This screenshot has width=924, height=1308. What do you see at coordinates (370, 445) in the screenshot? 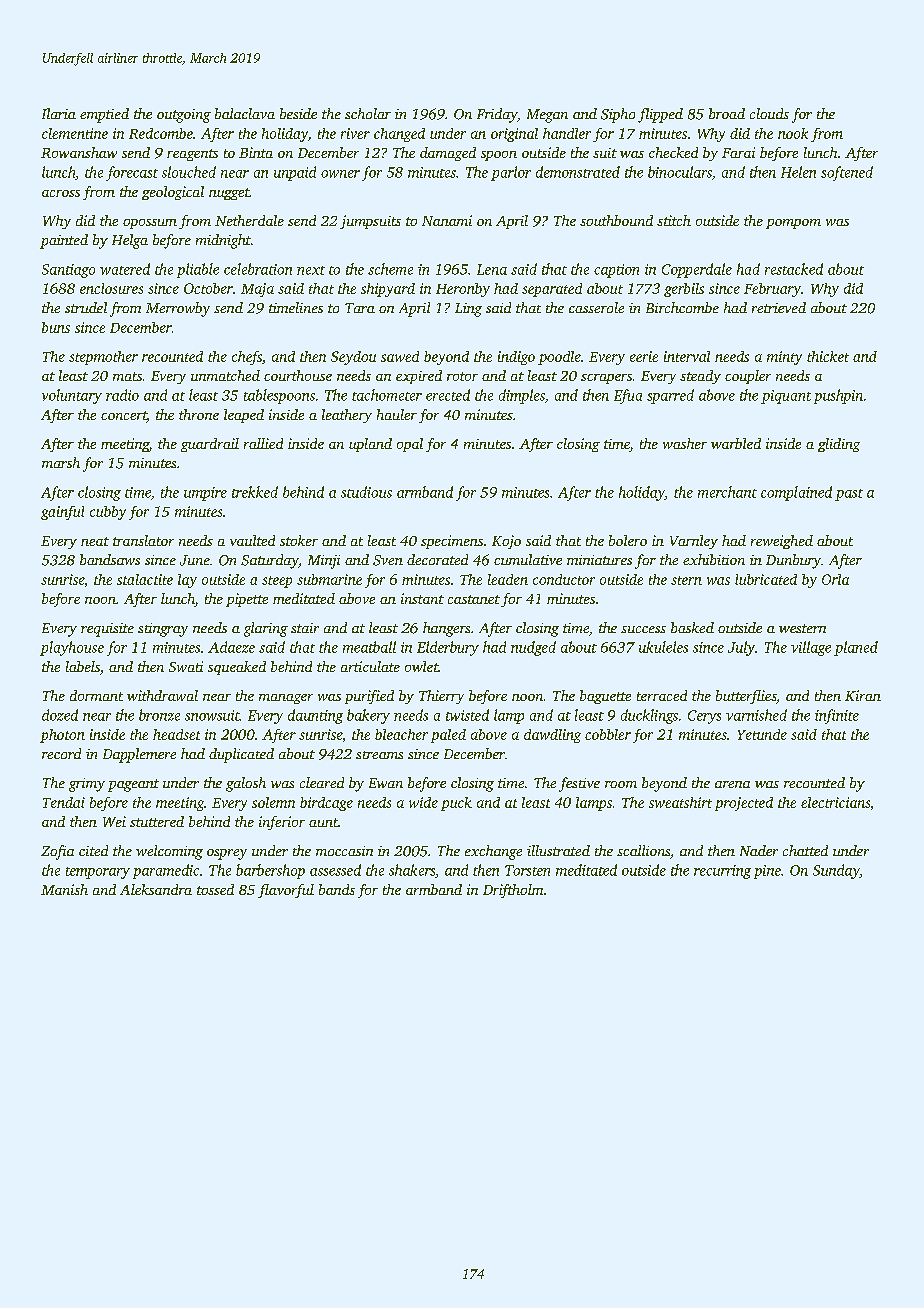
I see `upland` at bounding box center [370, 445].
